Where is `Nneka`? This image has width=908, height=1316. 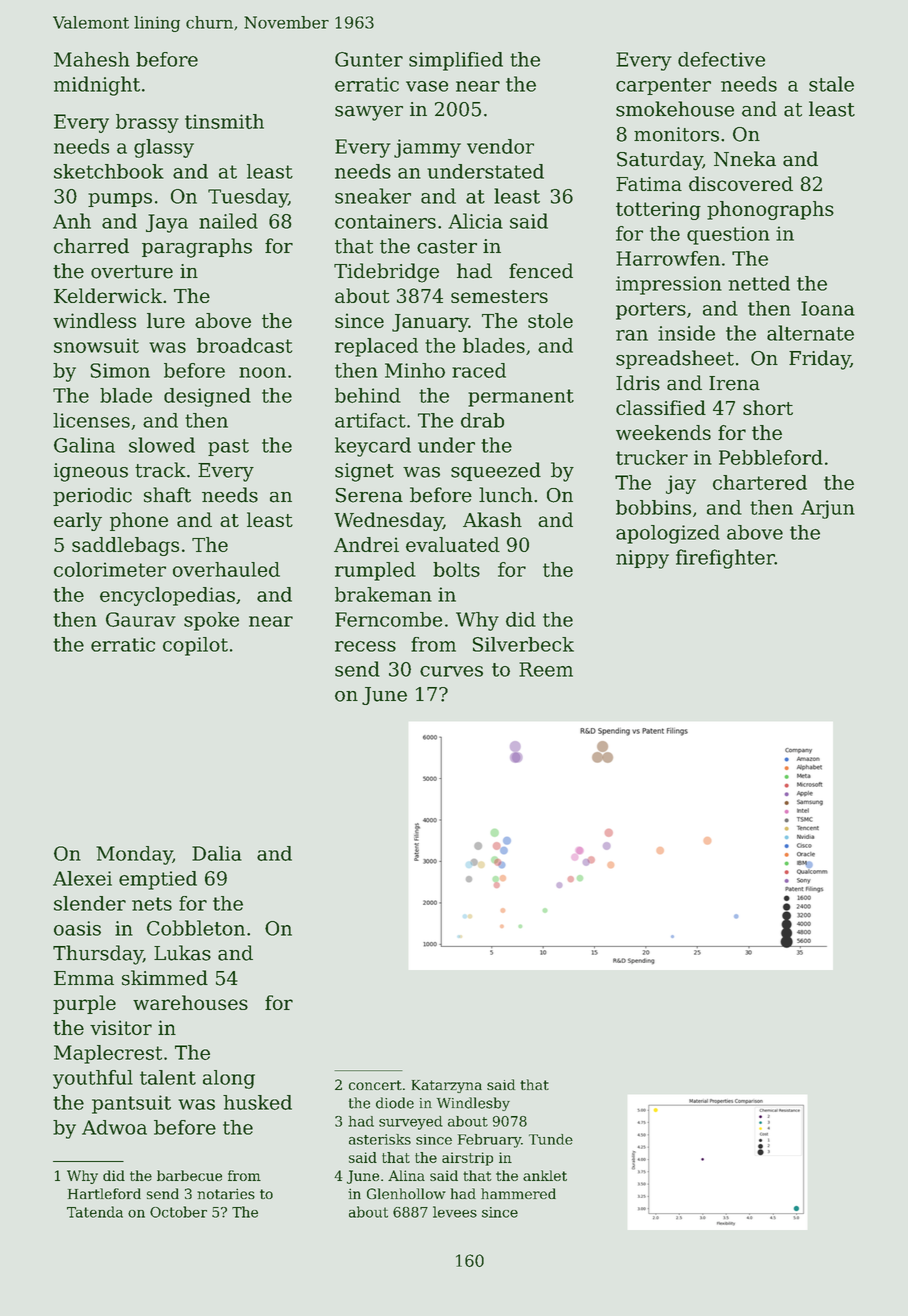
Nneka is located at coordinates (745, 159).
